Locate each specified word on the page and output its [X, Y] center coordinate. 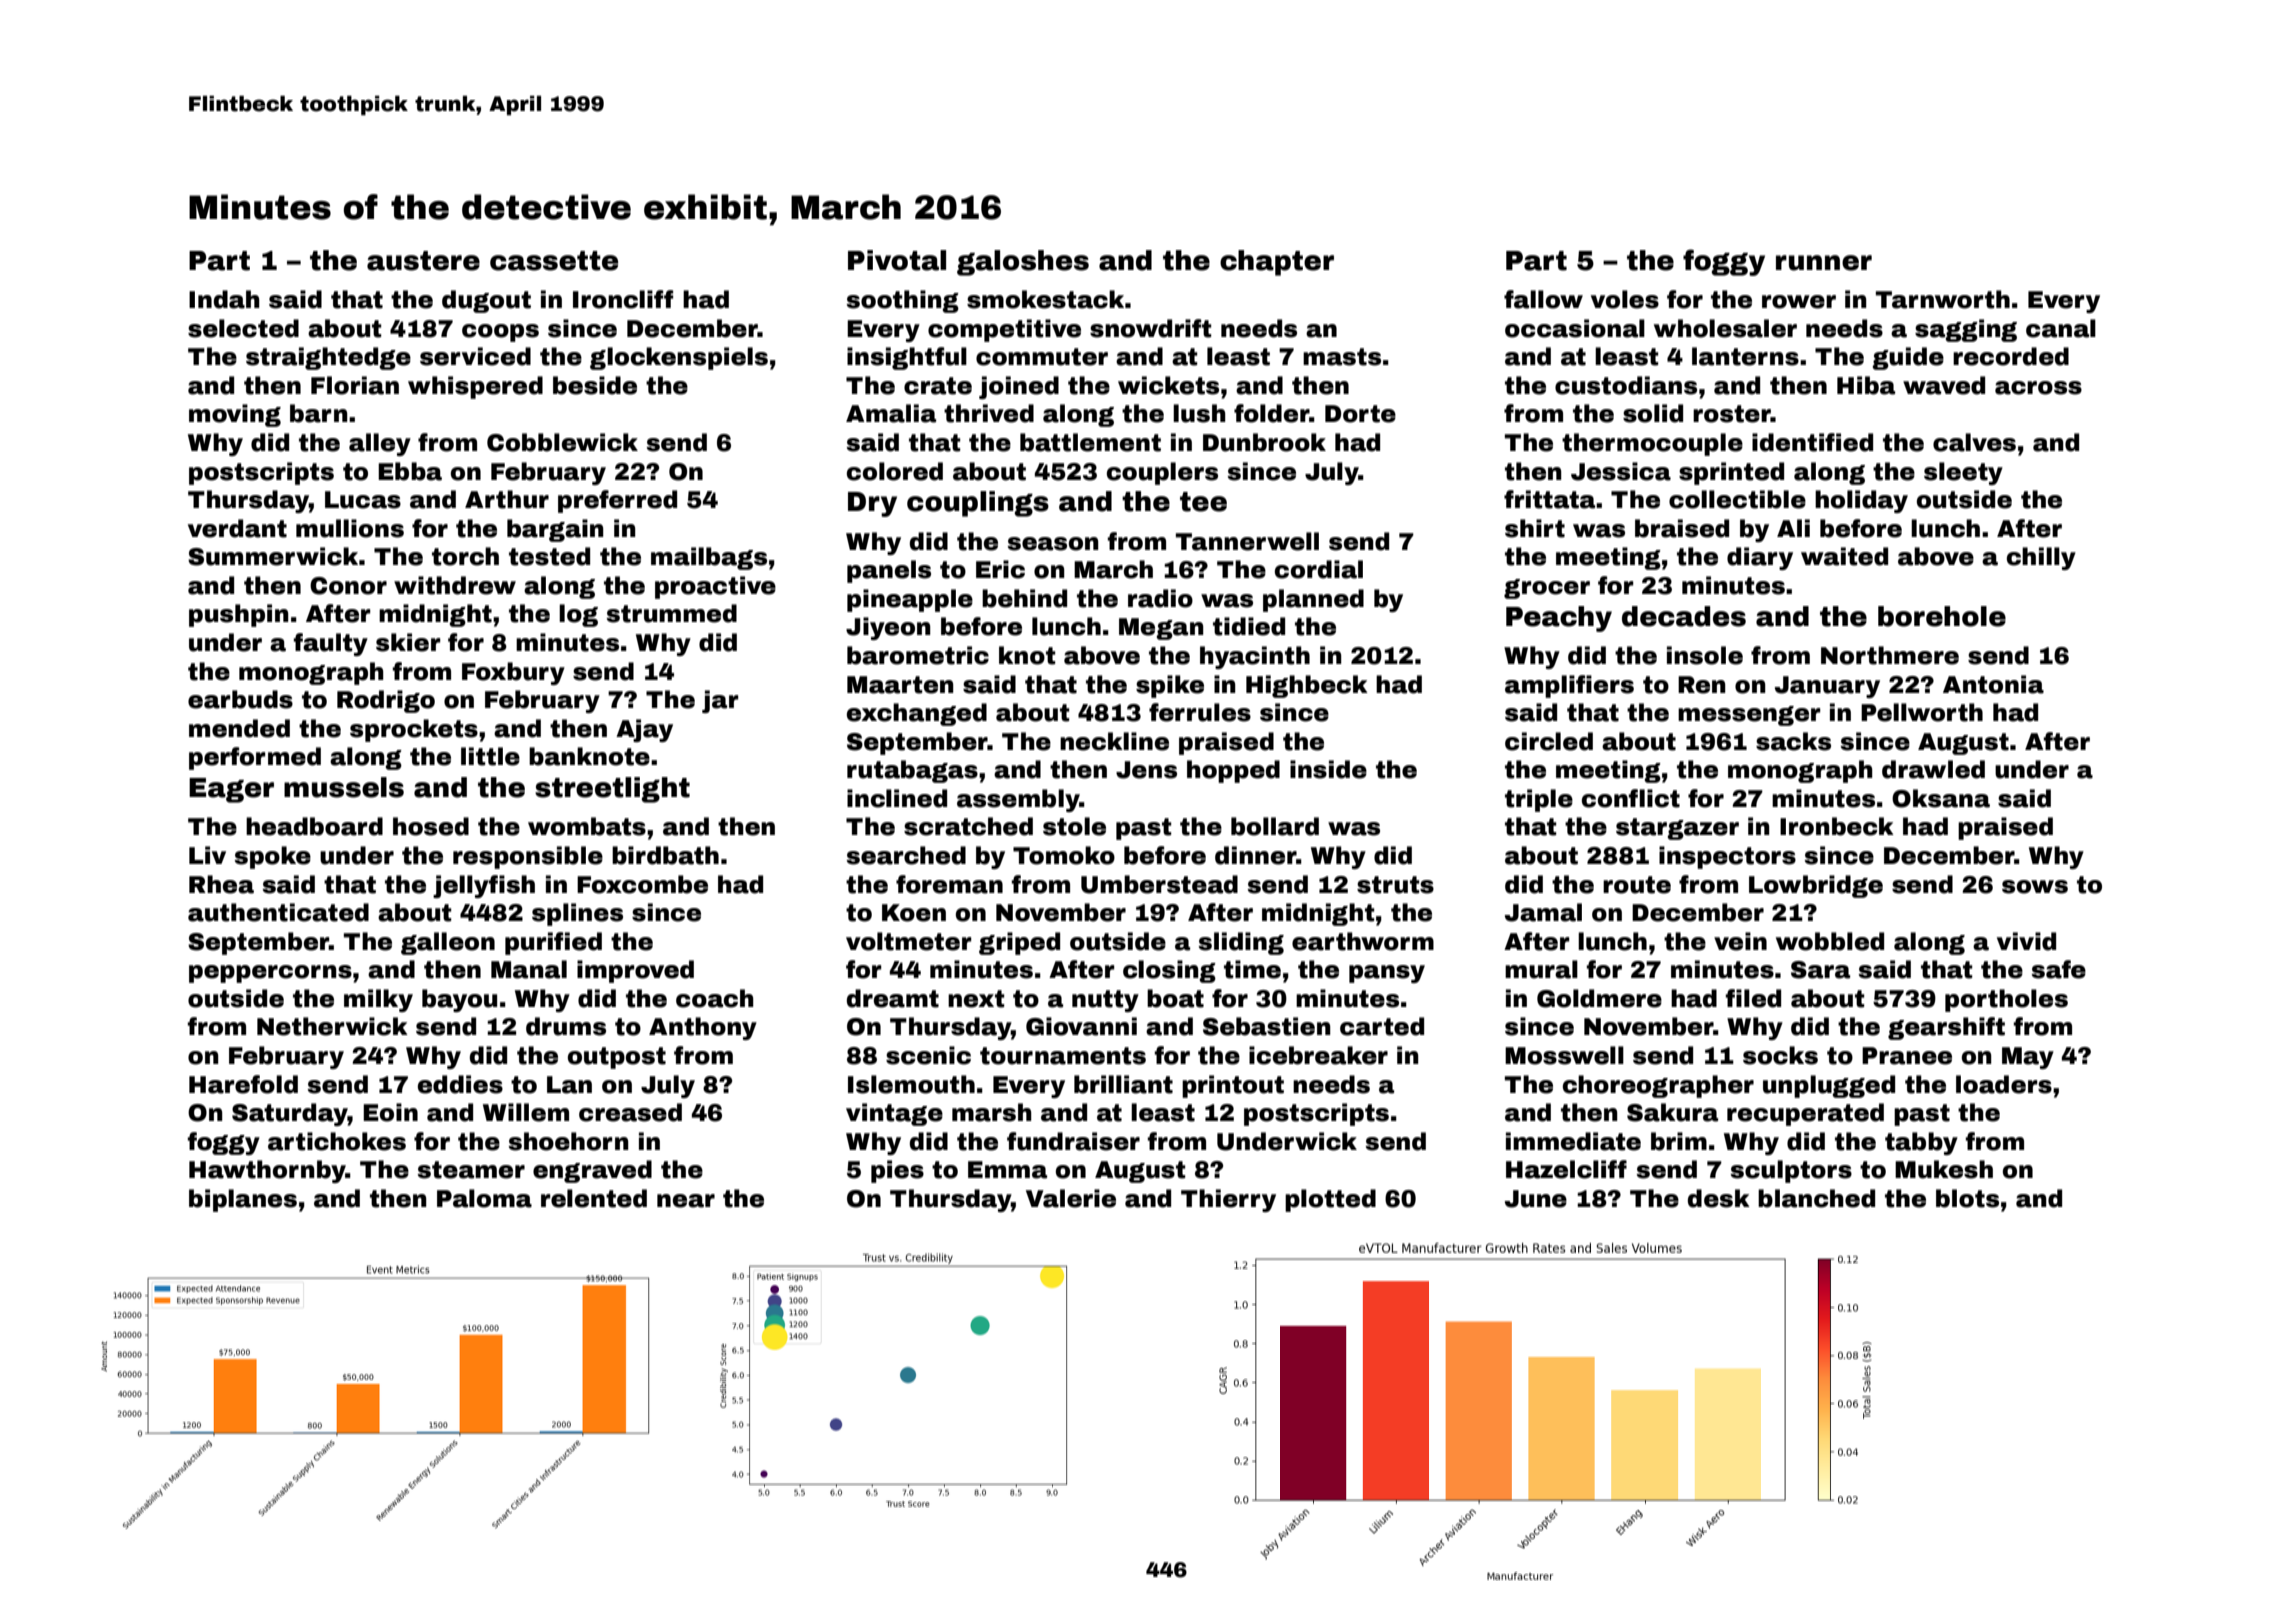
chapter [1277, 263]
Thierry [1228, 1200]
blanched [1816, 1198]
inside [1328, 769]
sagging [1966, 330]
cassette [554, 261]
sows [2035, 887]
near [686, 1201]
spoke [272, 857]
